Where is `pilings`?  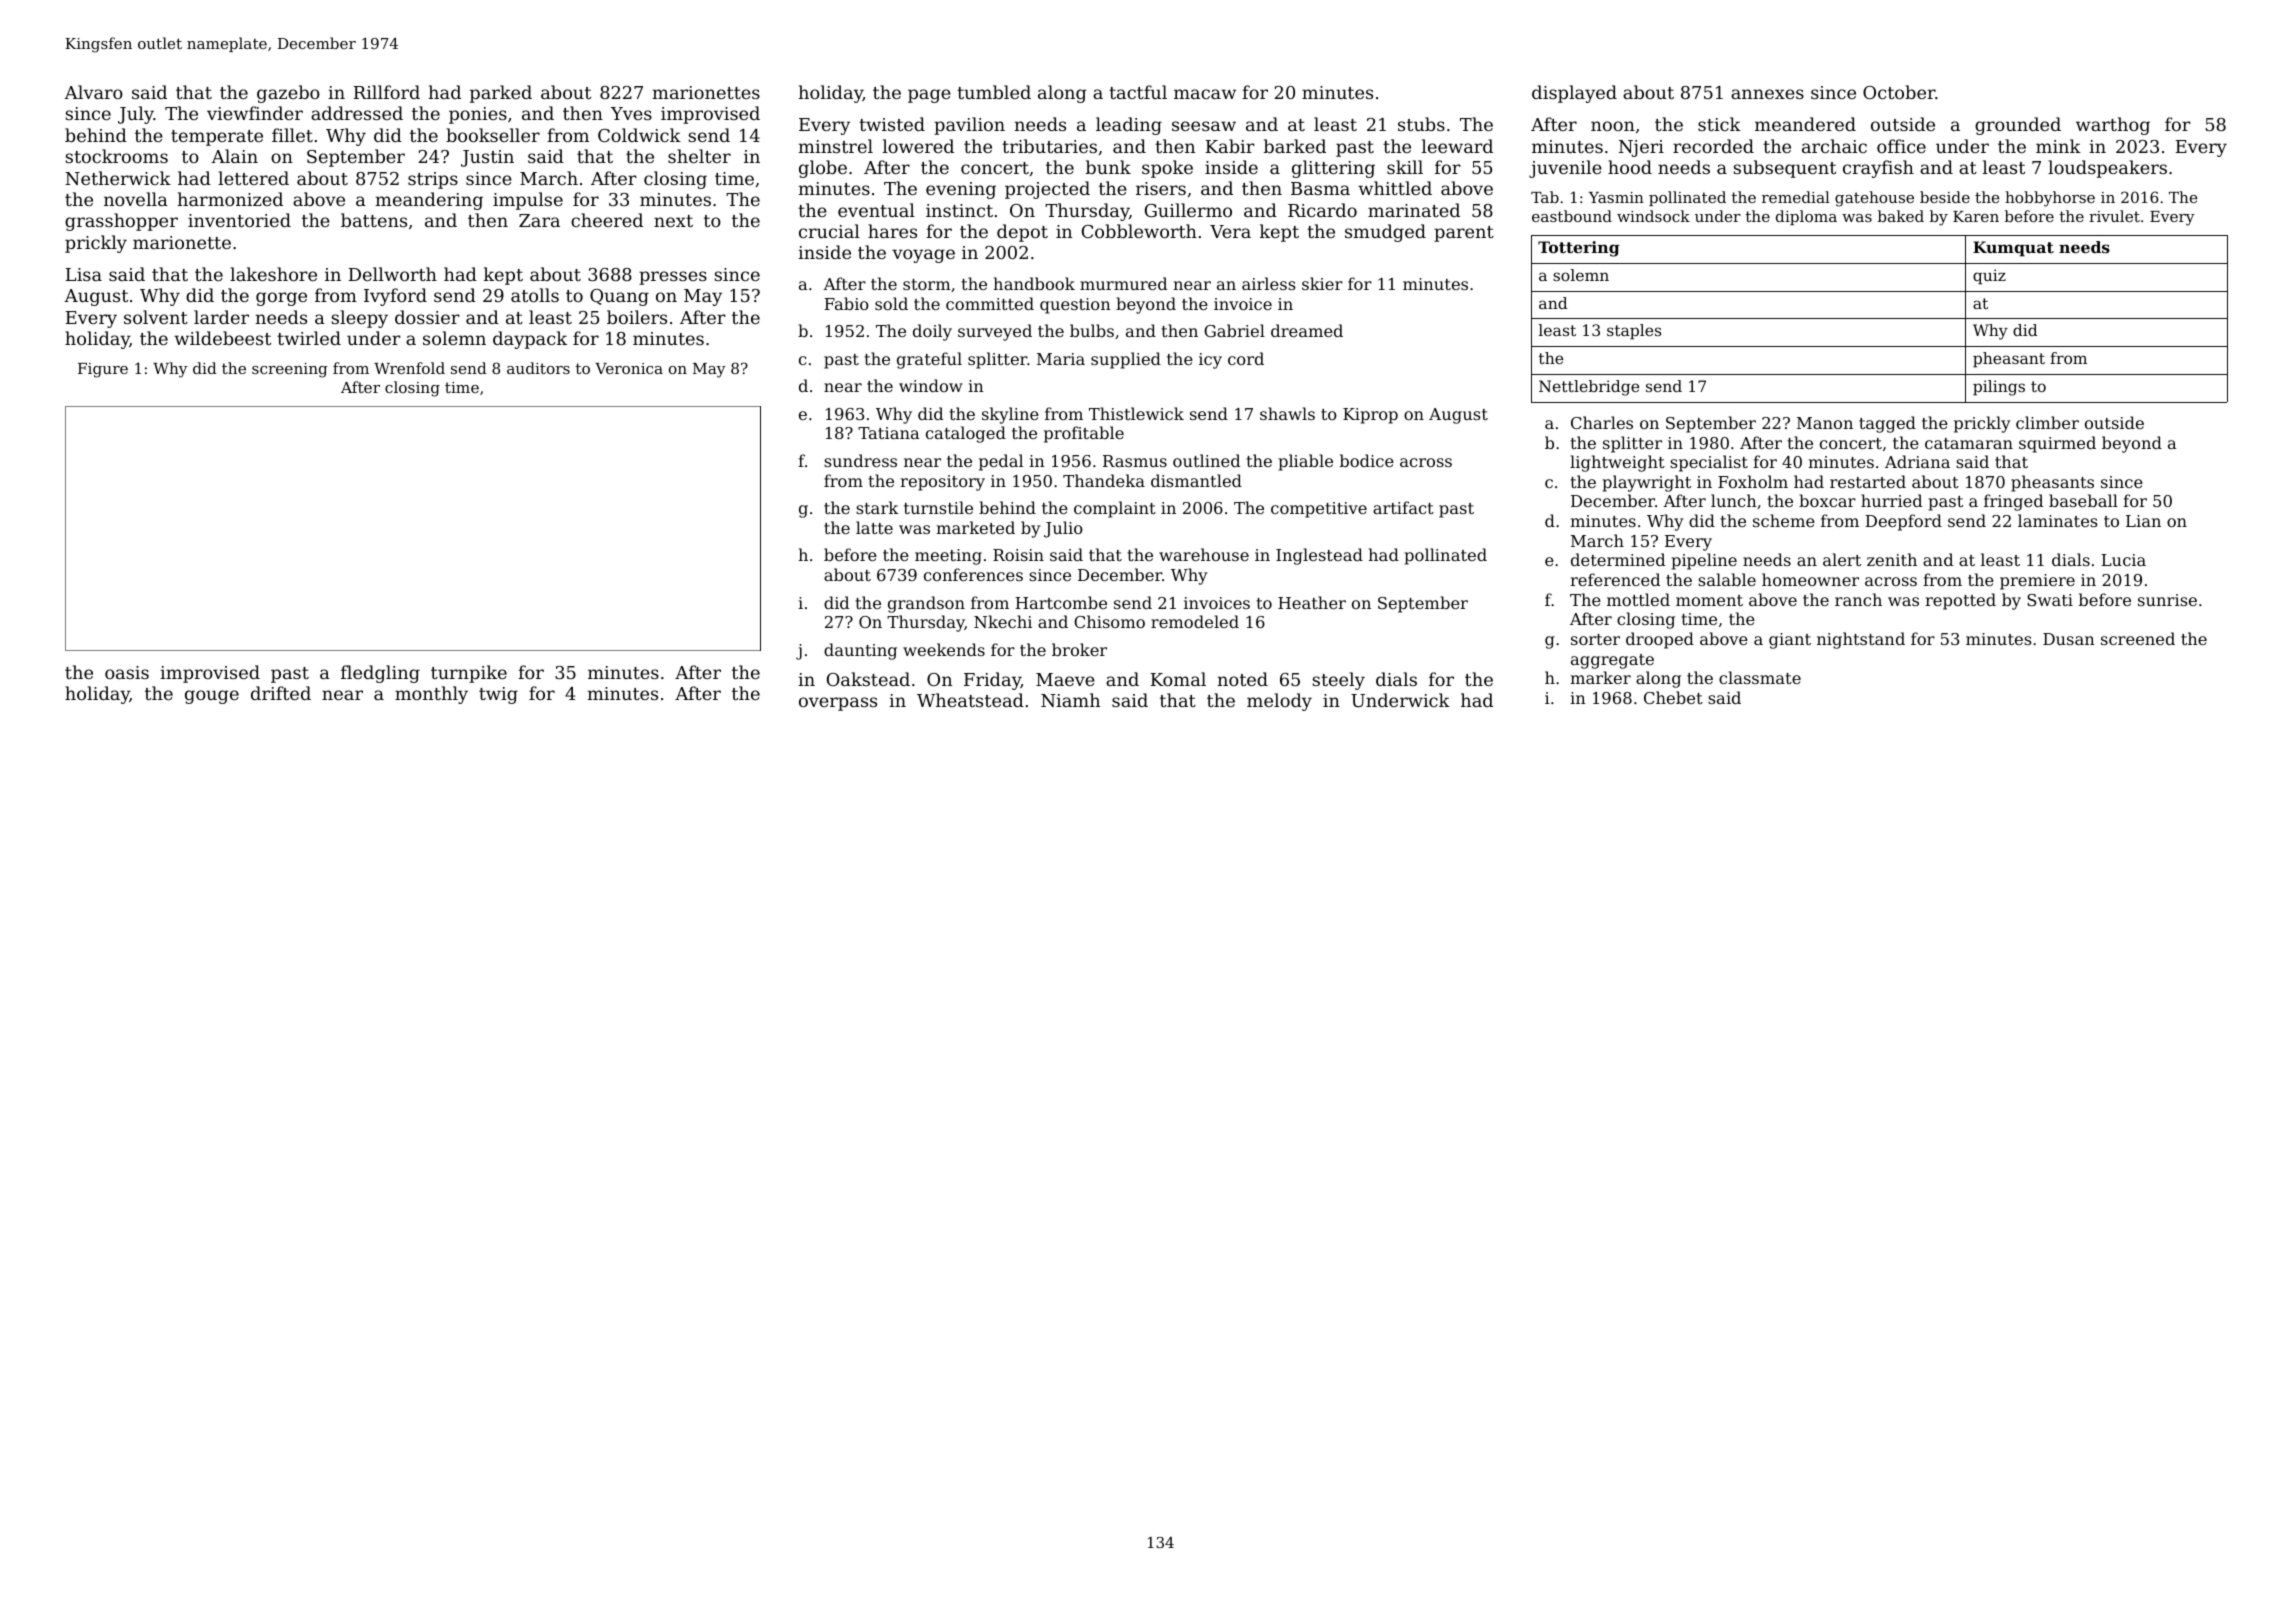 pilings is located at coordinates (1999, 388).
